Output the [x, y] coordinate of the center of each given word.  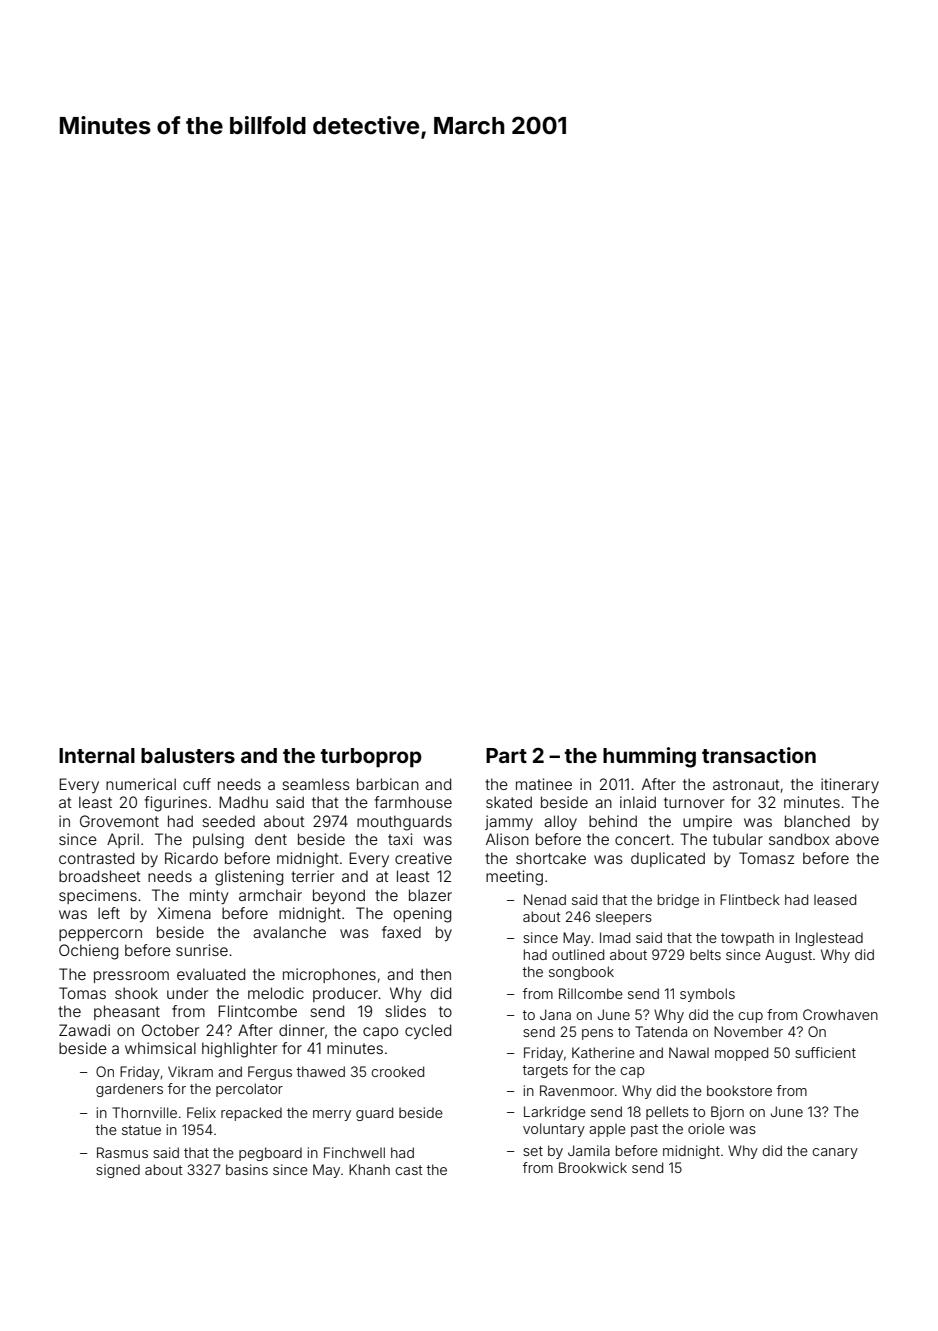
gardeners [129, 1090]
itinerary [850, 785]
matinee [544, 784]
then [435, 974]
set [533, 1151]
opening [422, 915]
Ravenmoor [577, 1090]
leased [835, 899]
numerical [141, 784]
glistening [249, 878]
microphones [329, 975]
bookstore [739, 1090]
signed [118, 1171]
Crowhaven [840, 1014]
